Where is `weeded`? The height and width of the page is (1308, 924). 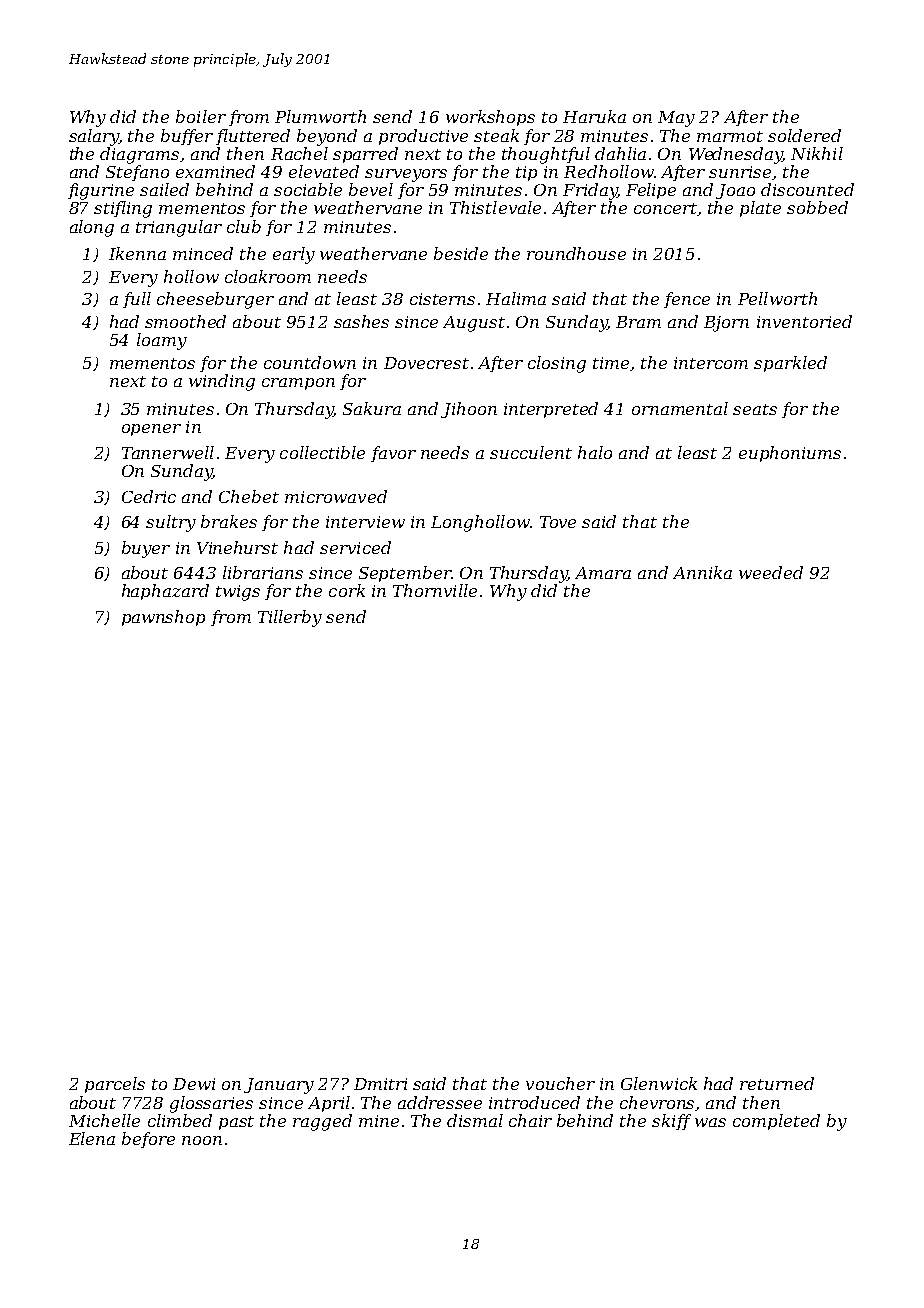 weeded is located at coordinates (771, 572).
